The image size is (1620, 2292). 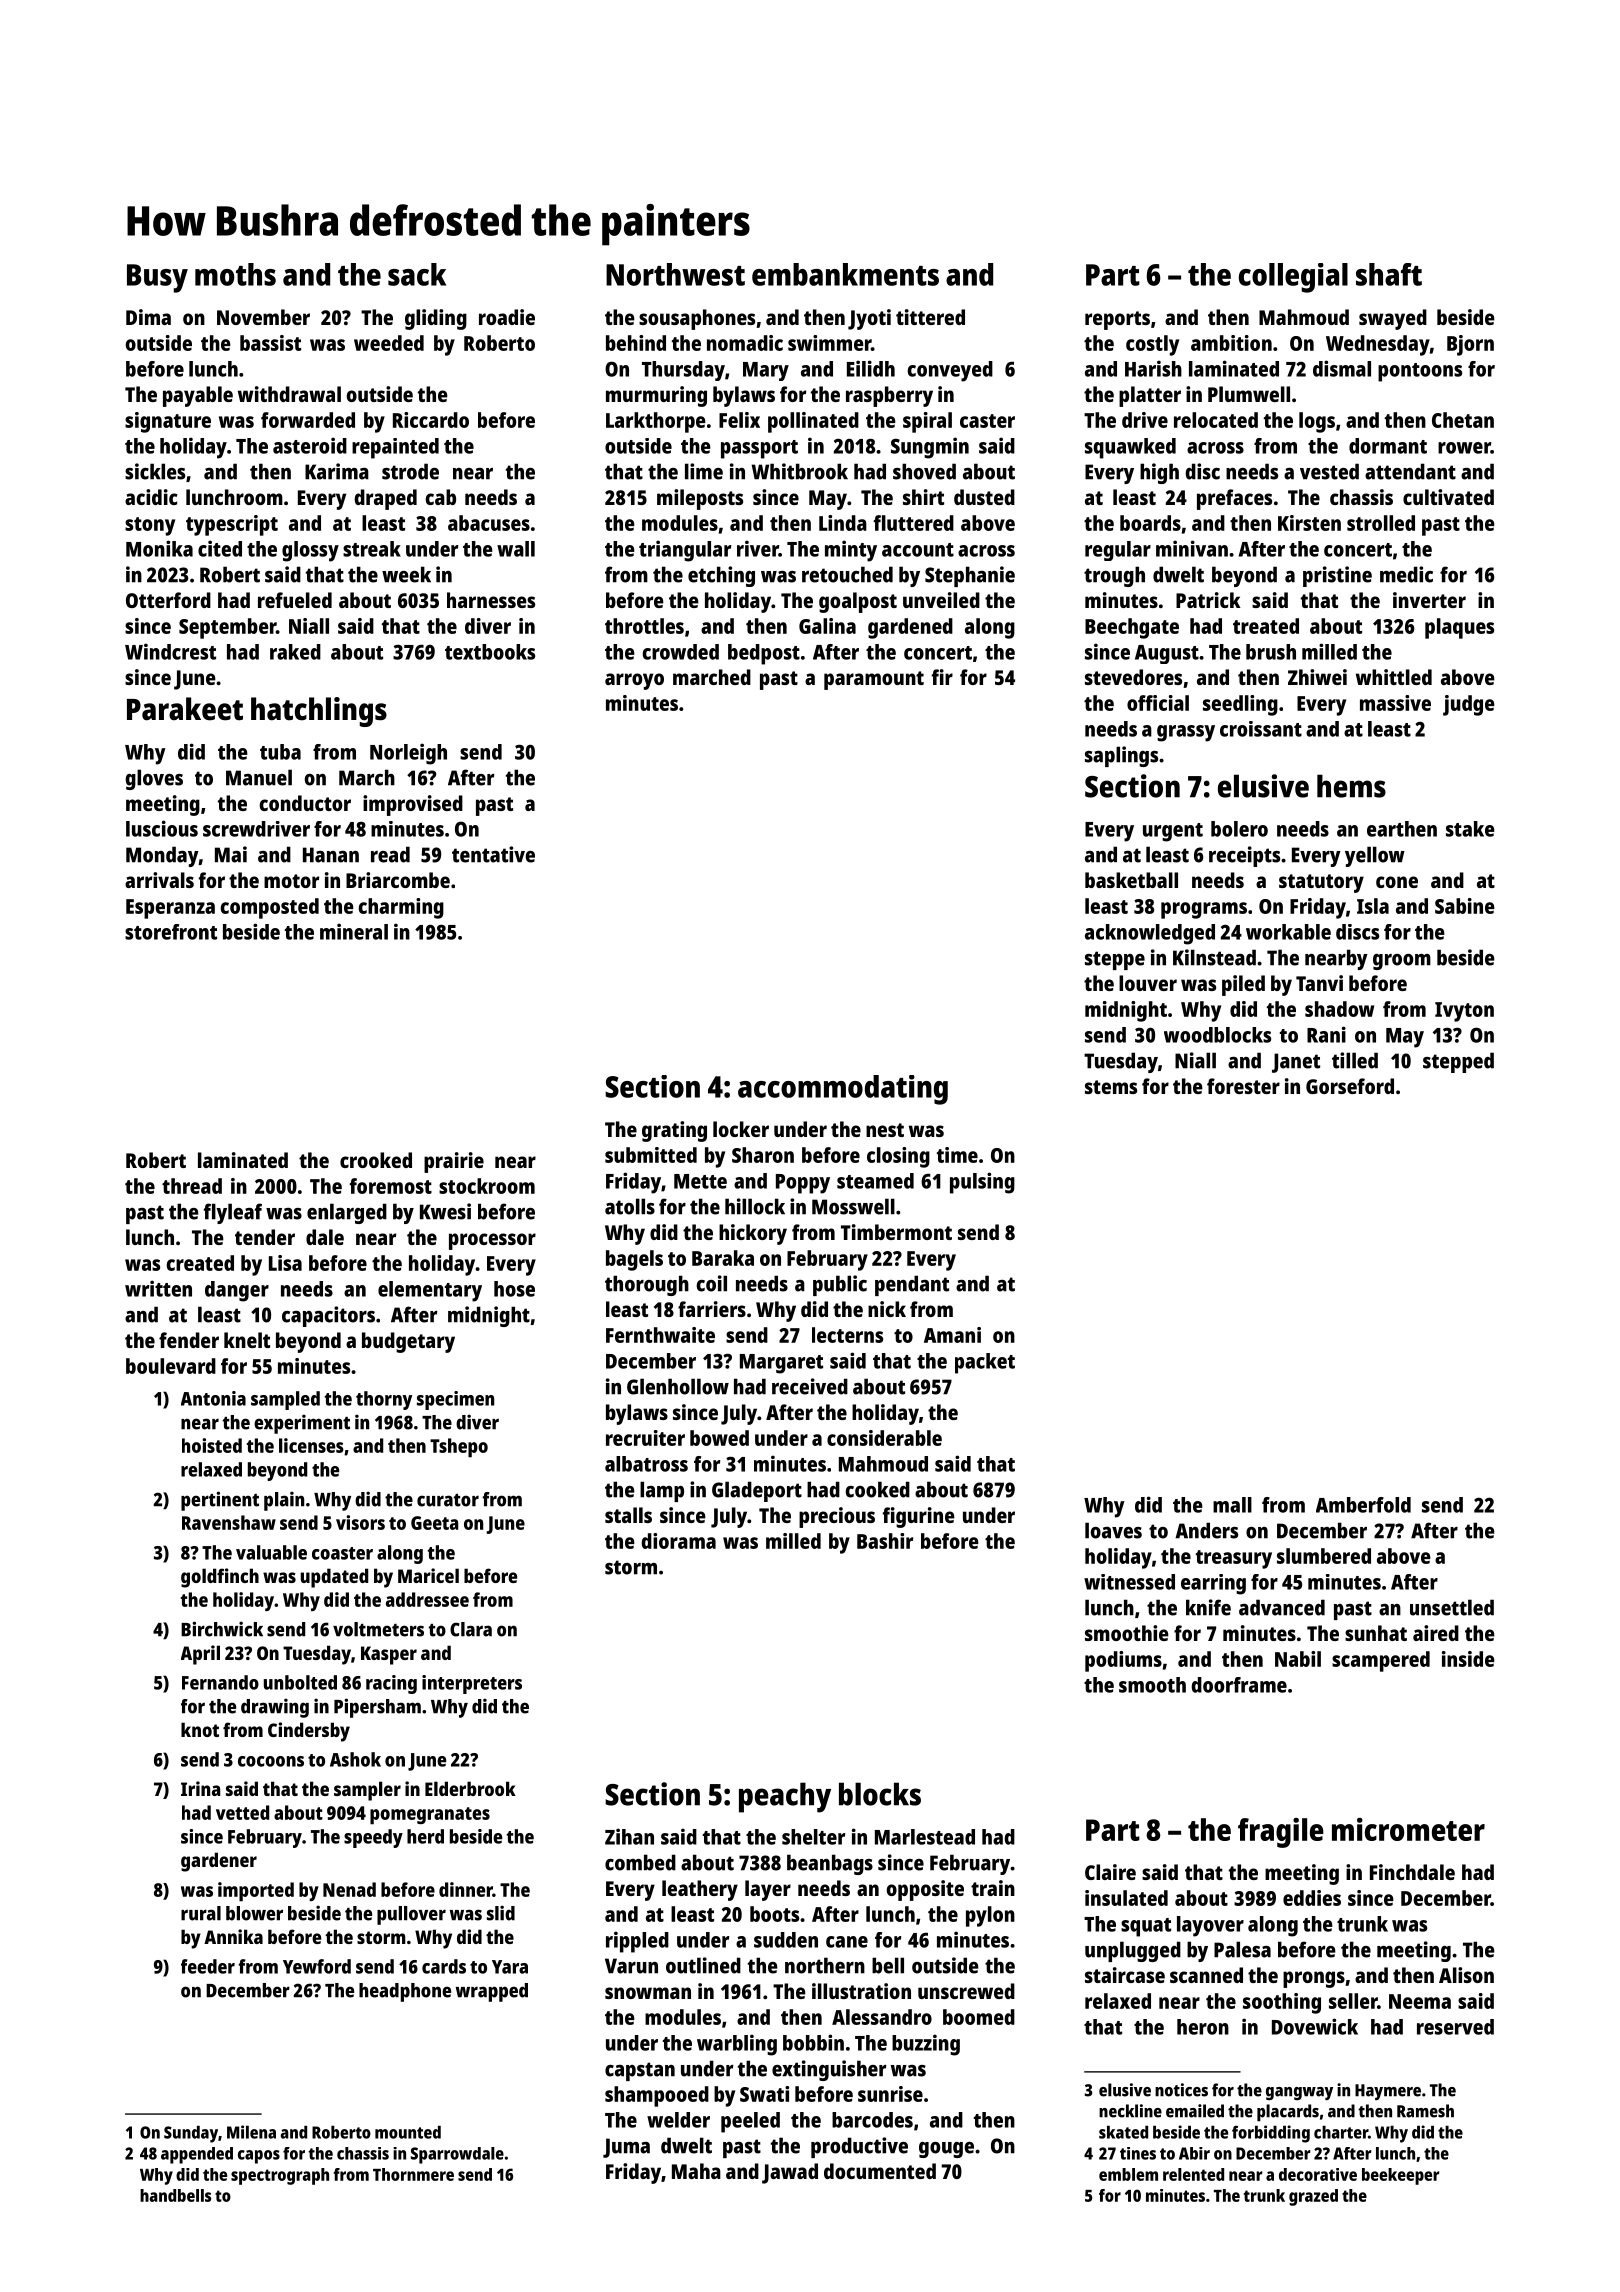 What do you see at coordinates (1193, 2174) in the screenshot?
I see `relented` at bounding box center [1193, 2174].
